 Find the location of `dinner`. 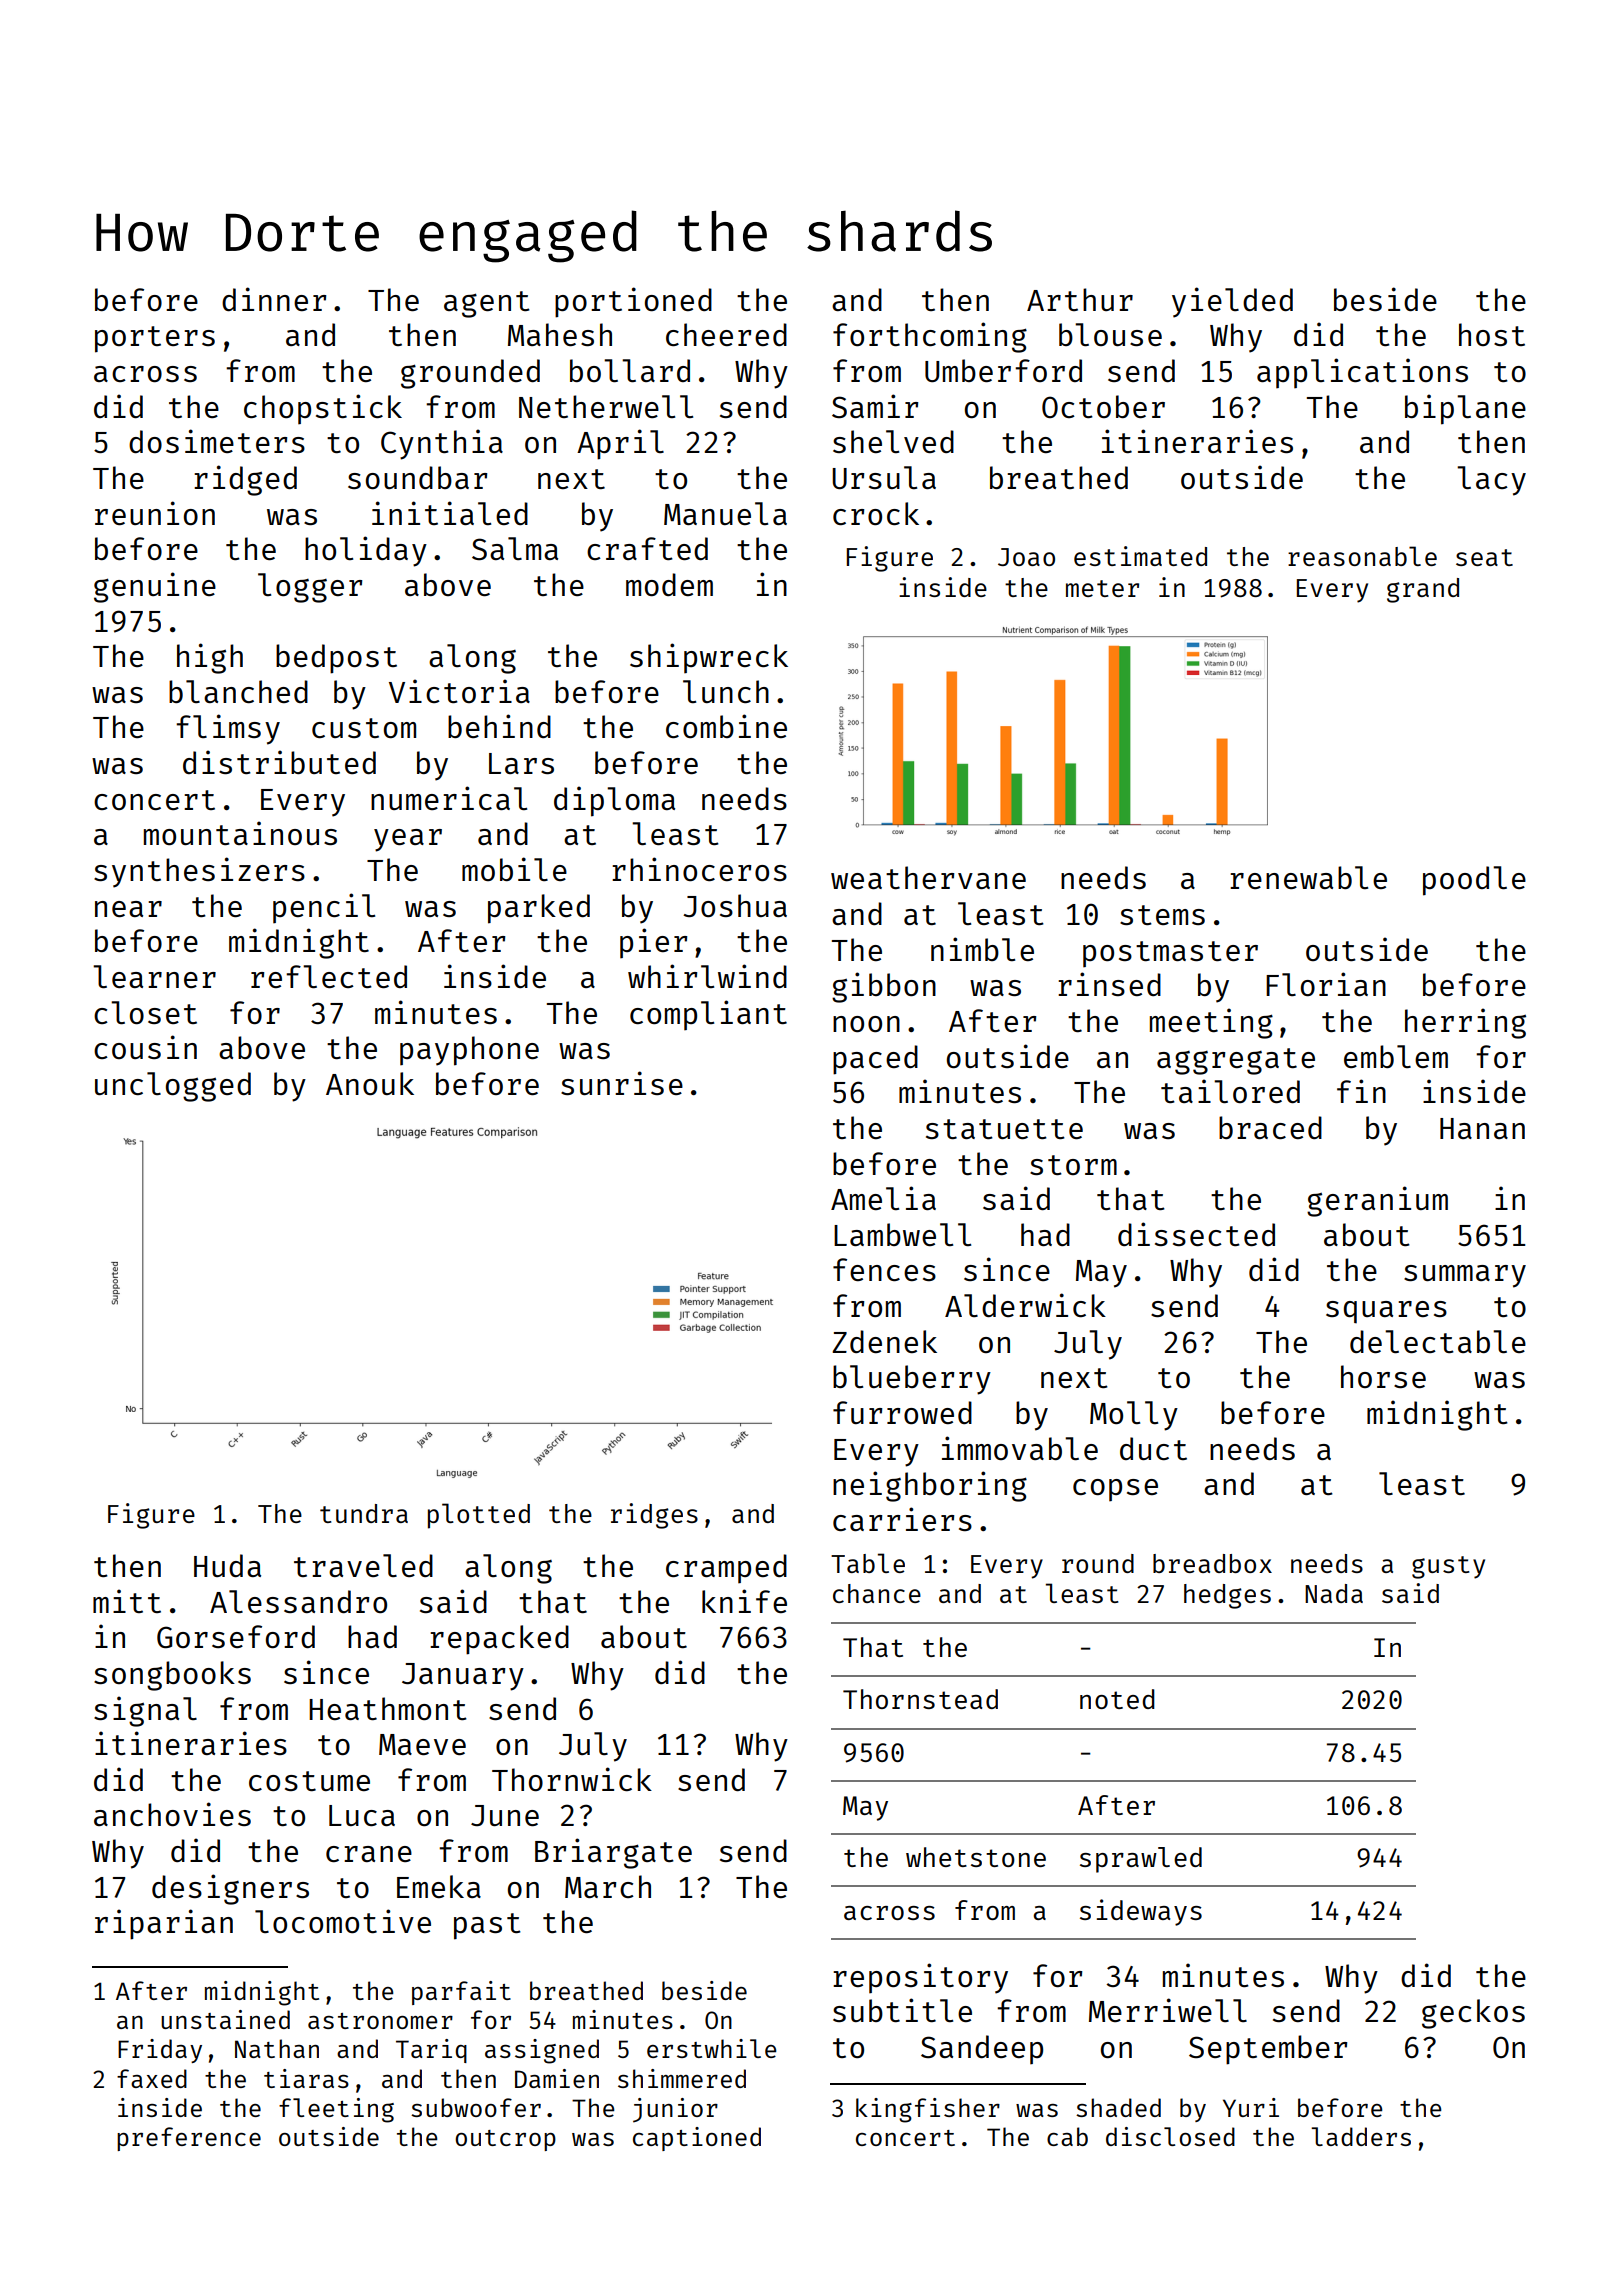

dinner is located at coordinates (274, 299).
